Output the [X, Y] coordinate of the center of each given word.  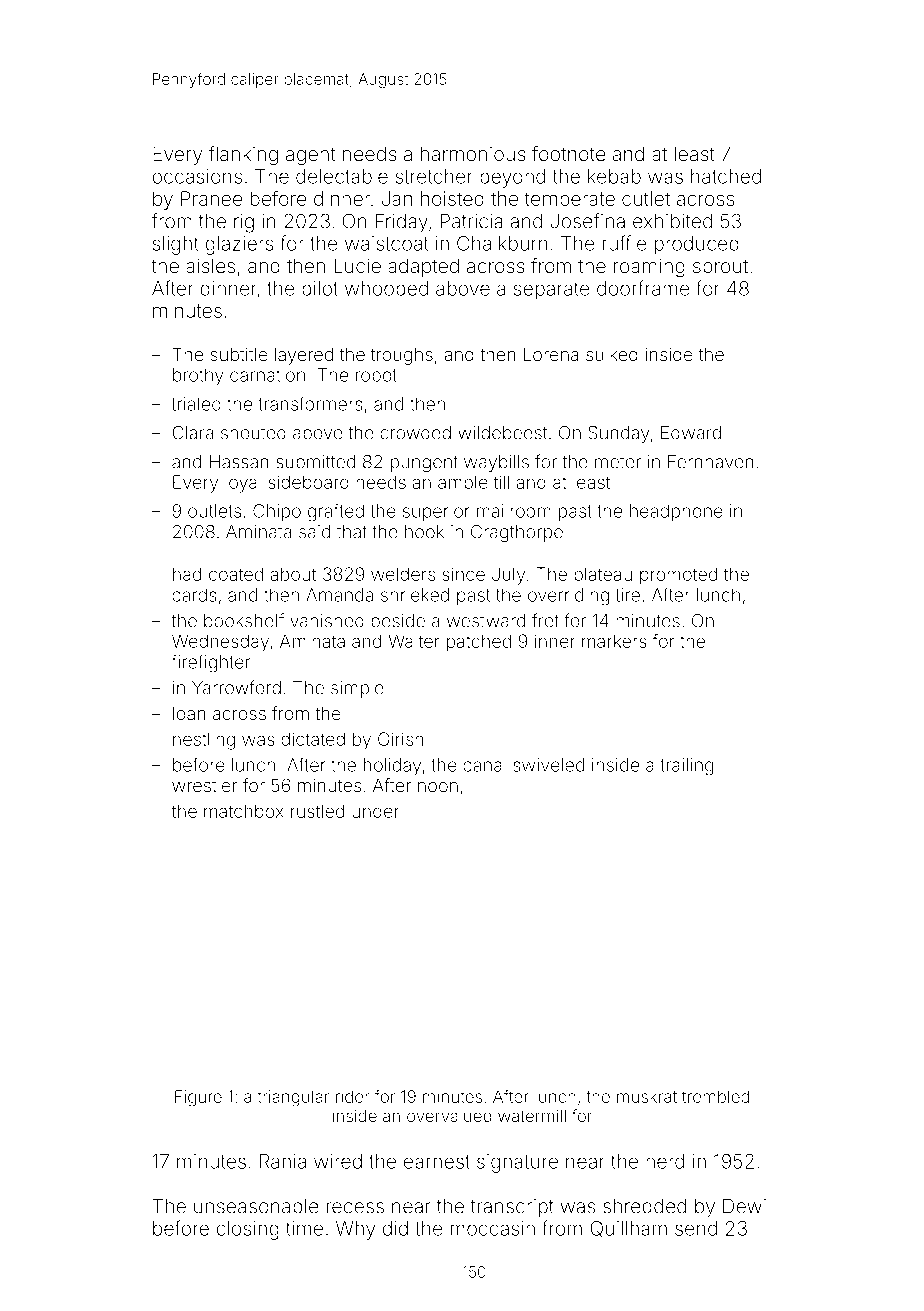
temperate [570, 201]
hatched [726, 176]
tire [628, 595]
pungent [424, 464]
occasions [197, 176]
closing [247, 1230]
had [187, 574]
